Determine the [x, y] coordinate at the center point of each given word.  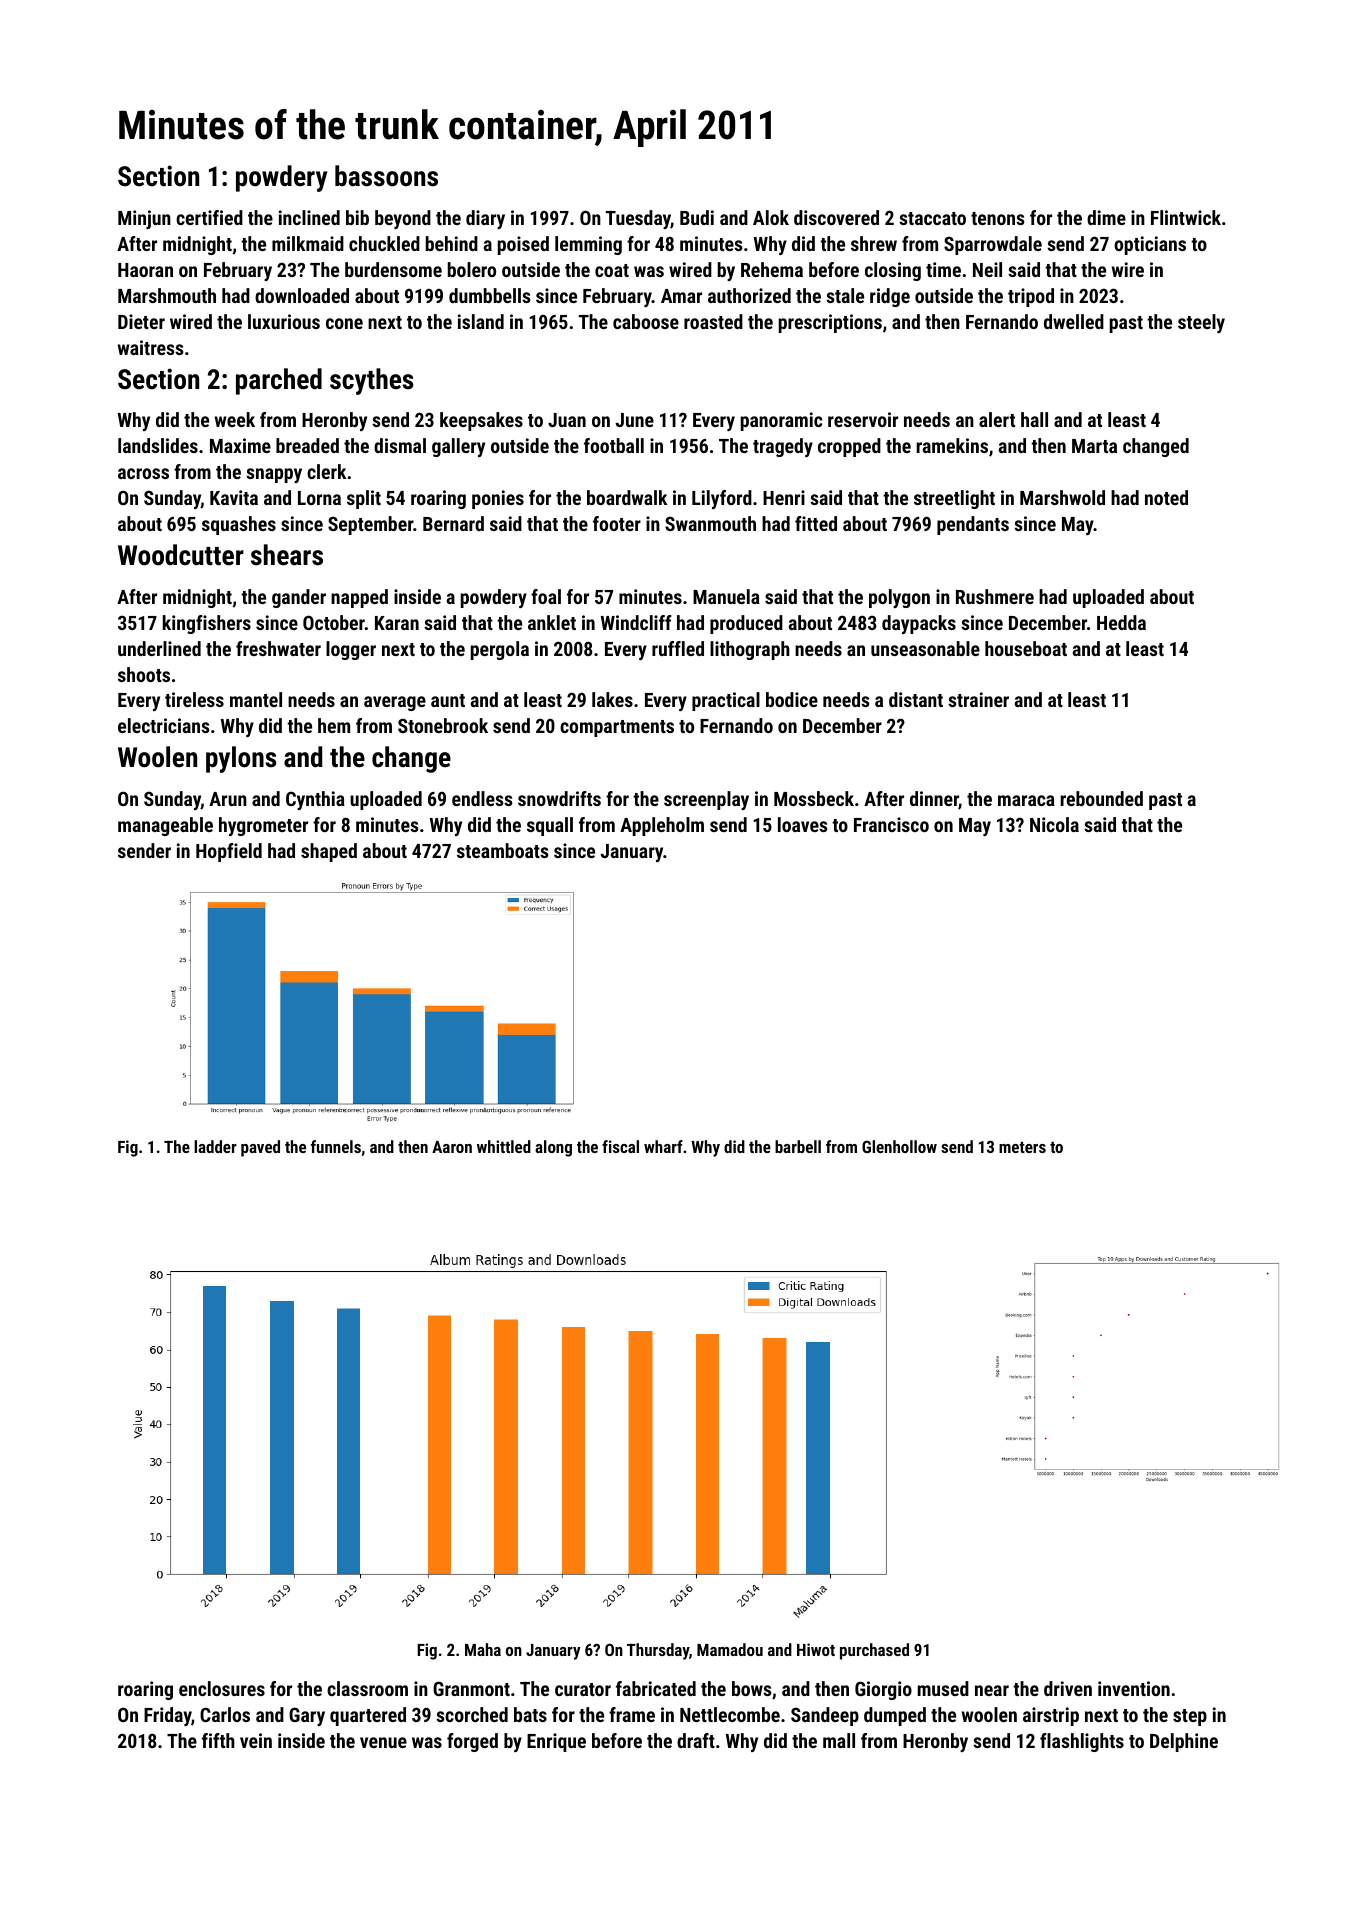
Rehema [772, 269]
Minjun [144, 219]
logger [351, 650]
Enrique [556, 1742]
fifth [218, 1740]
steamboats [502, 850]
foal [546, 596]
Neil [987, 269]
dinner [934, 800]
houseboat [1026, 648]
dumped [895, 1716]
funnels [336, 1146]
